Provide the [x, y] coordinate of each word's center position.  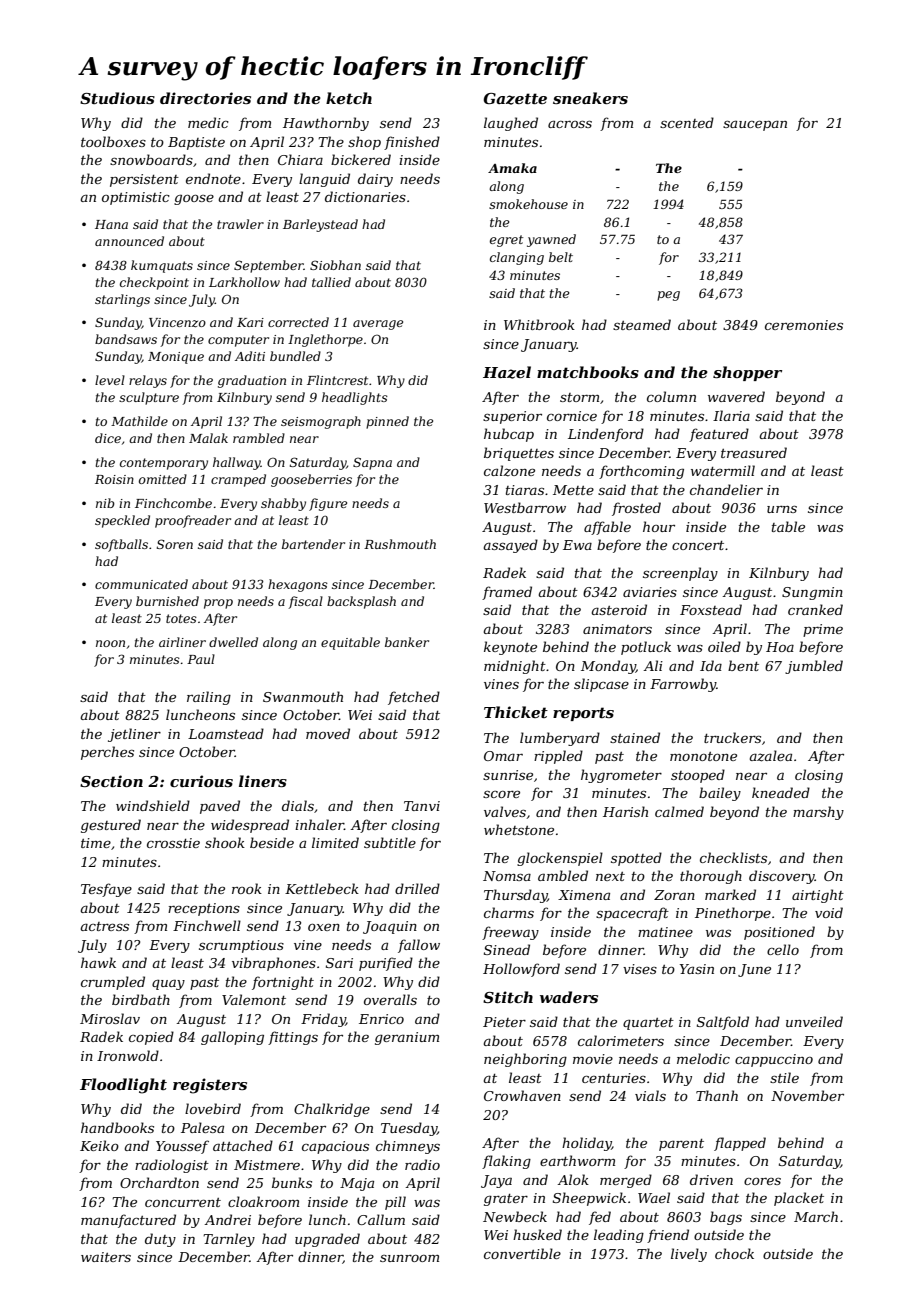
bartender [313, 544]
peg [668, 296]
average [378, 325]
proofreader [193, 521]
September [269, 266]
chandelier [726, 489]
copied [151, 1038]
